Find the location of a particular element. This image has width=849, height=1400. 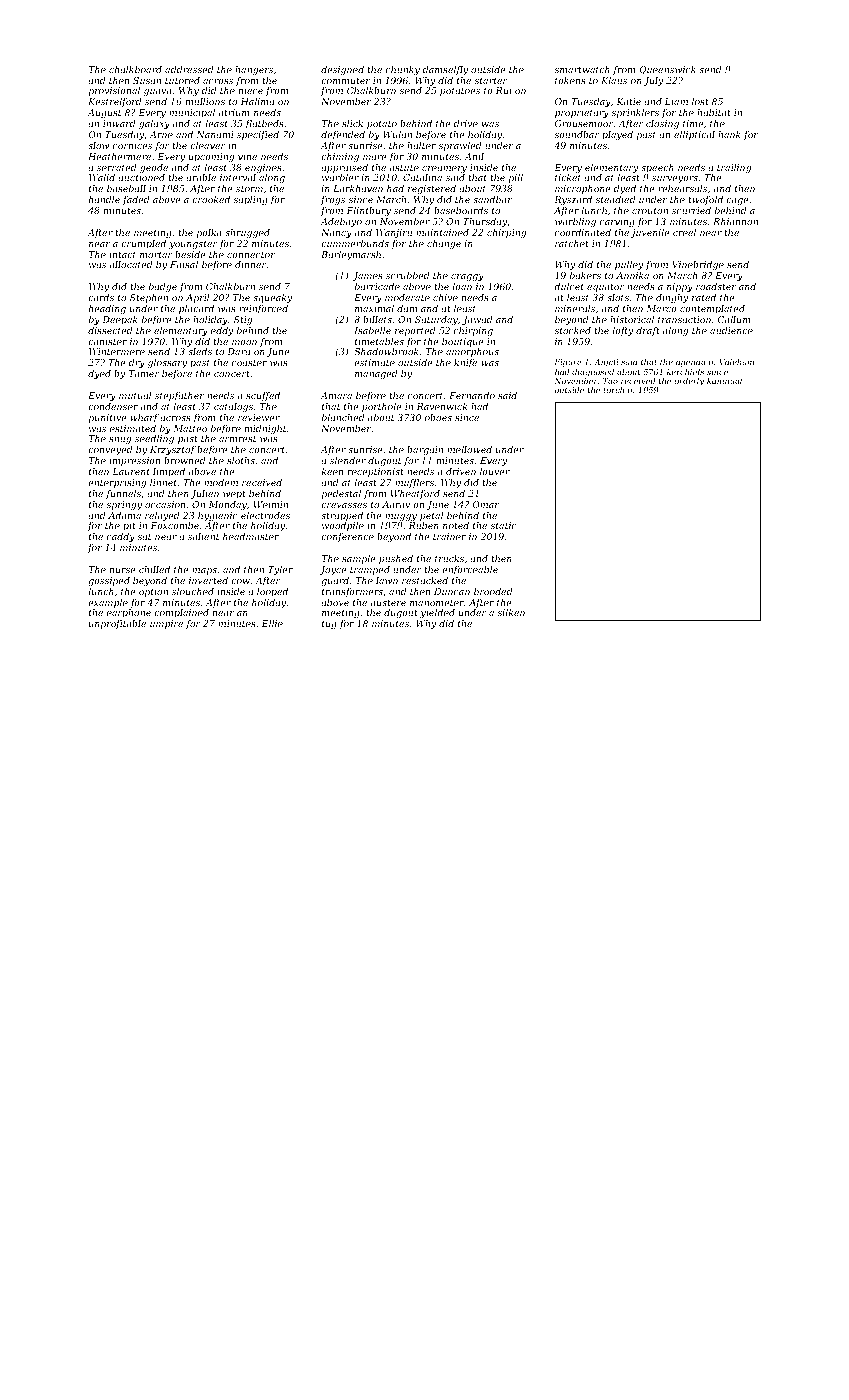

shrugged is located at coordinates (247, 233).
